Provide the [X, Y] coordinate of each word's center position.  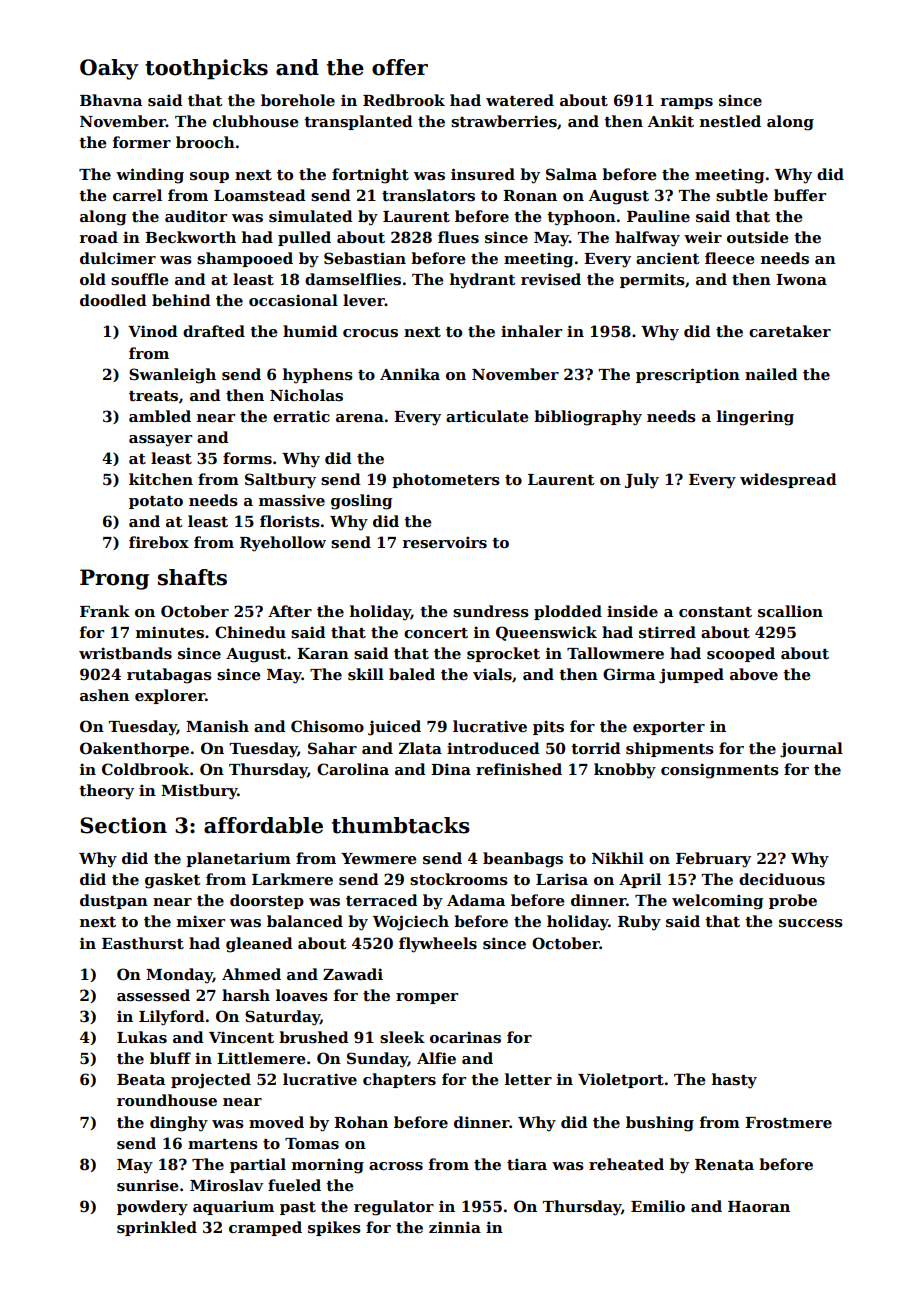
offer [400, 67]
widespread [788, 480]
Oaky [109, 69]
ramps [687, 103]
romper [427, 998]
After [290, 611]
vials [492, 674]
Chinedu [250, 632]
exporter [669, 728]
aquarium [233, 1207]
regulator [394, 1208]
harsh [246, 995]
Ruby [639, 923]
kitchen [161, 479]
